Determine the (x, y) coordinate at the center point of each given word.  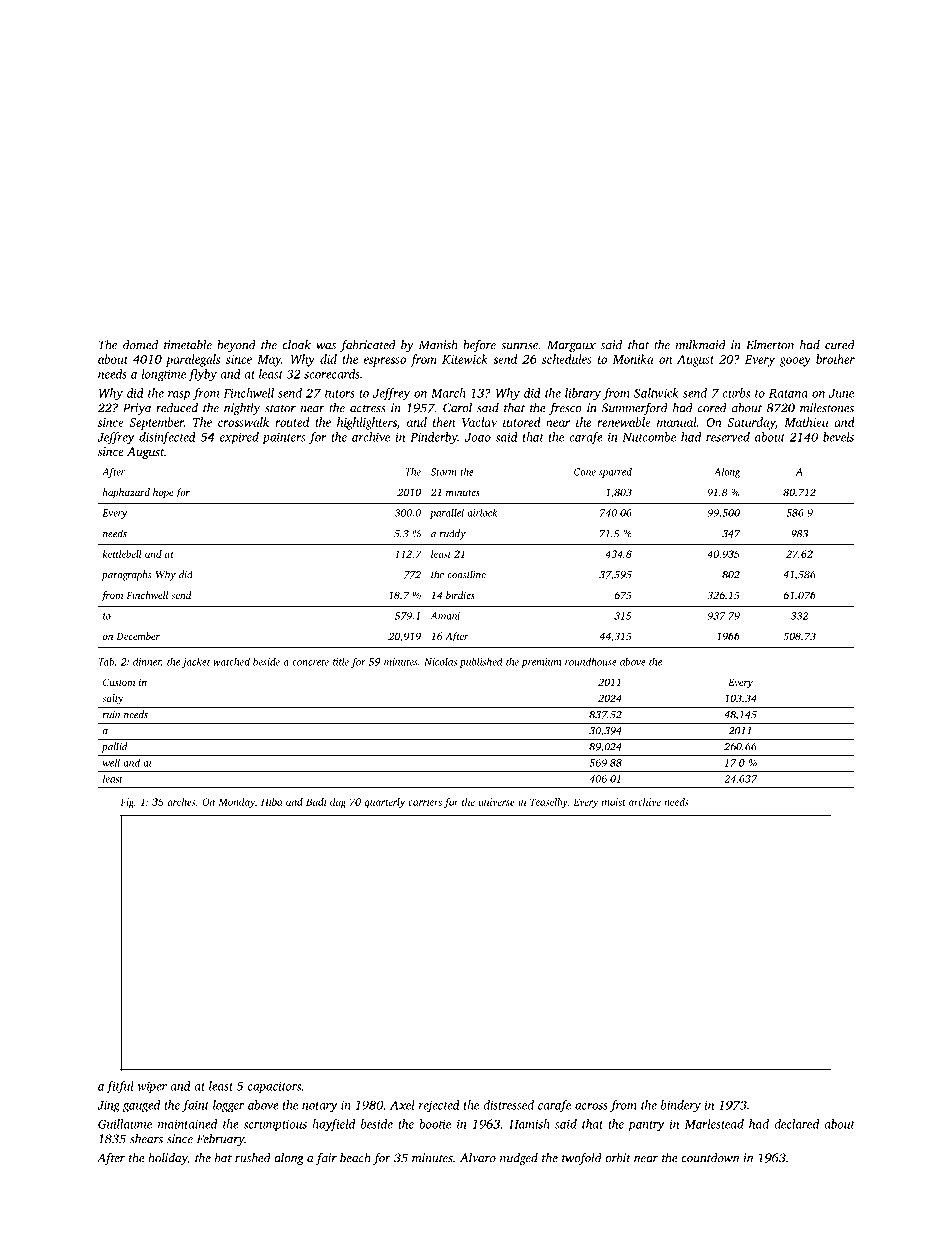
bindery (681, 1106)
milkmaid (701, 345)
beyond (236, 346)
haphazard (126, 493)
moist (614, 802)
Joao (478, 437)
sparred (615, 472)
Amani (445, 616)
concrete (310, 662)
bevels (838, 437)
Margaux (571, 346)
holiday (167, 1159)
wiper (152, 1088)
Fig (127, 803)
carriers (425, 802)
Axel (402, 1105)
